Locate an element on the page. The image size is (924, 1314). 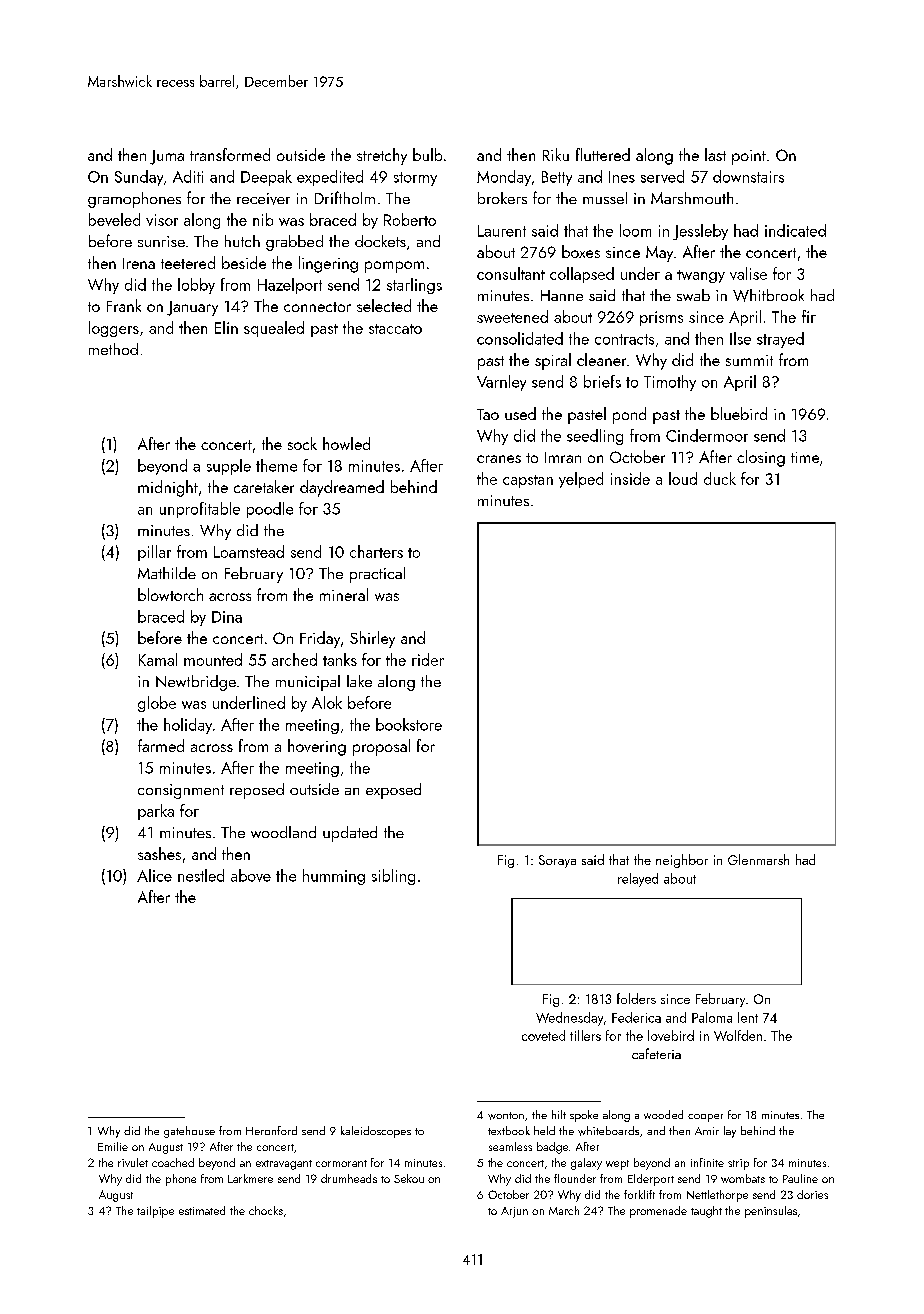
tailpipe is located at coordinates (155, 1212).
